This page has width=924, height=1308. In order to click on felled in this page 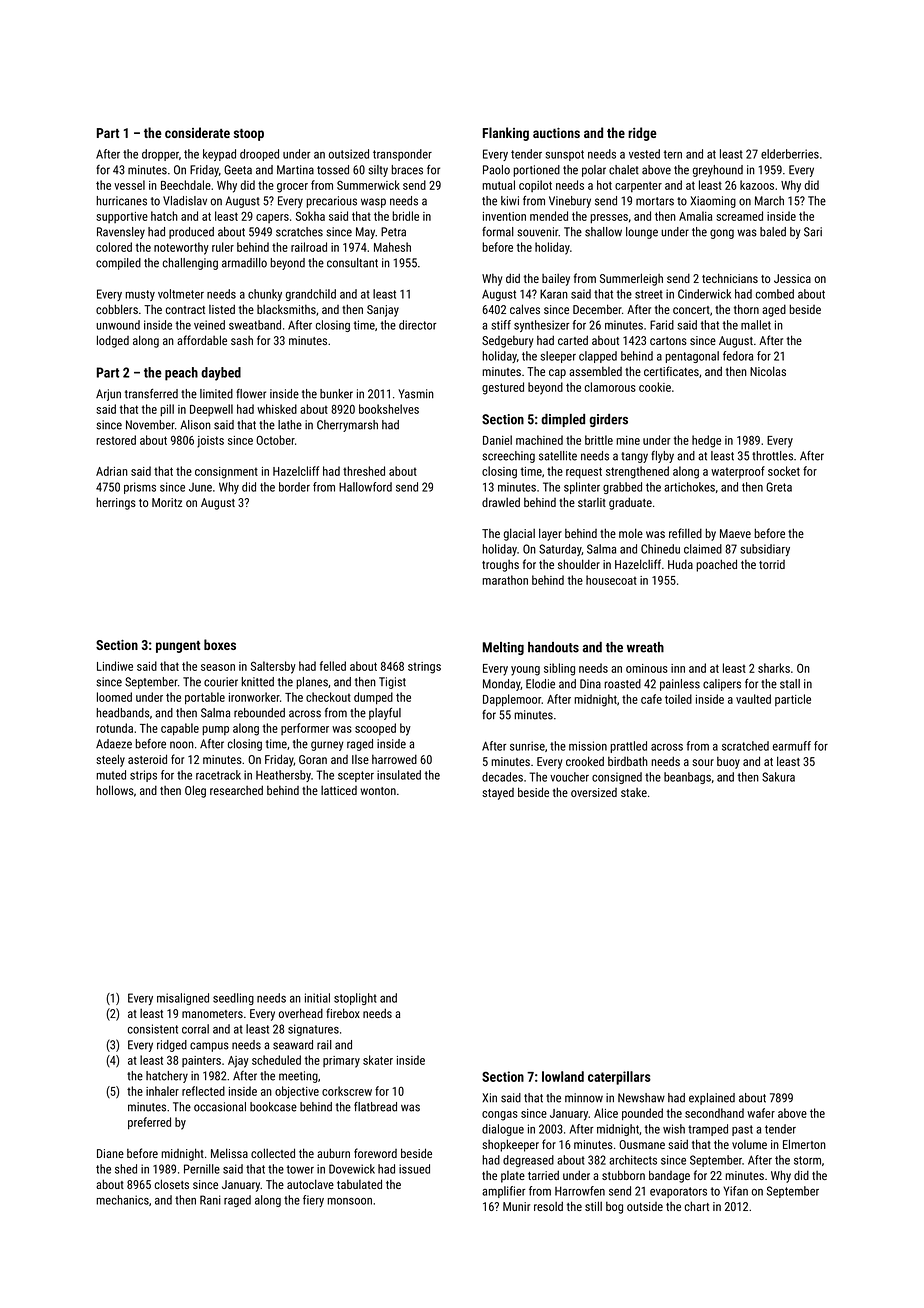, I will do `click(333, 666)`.
